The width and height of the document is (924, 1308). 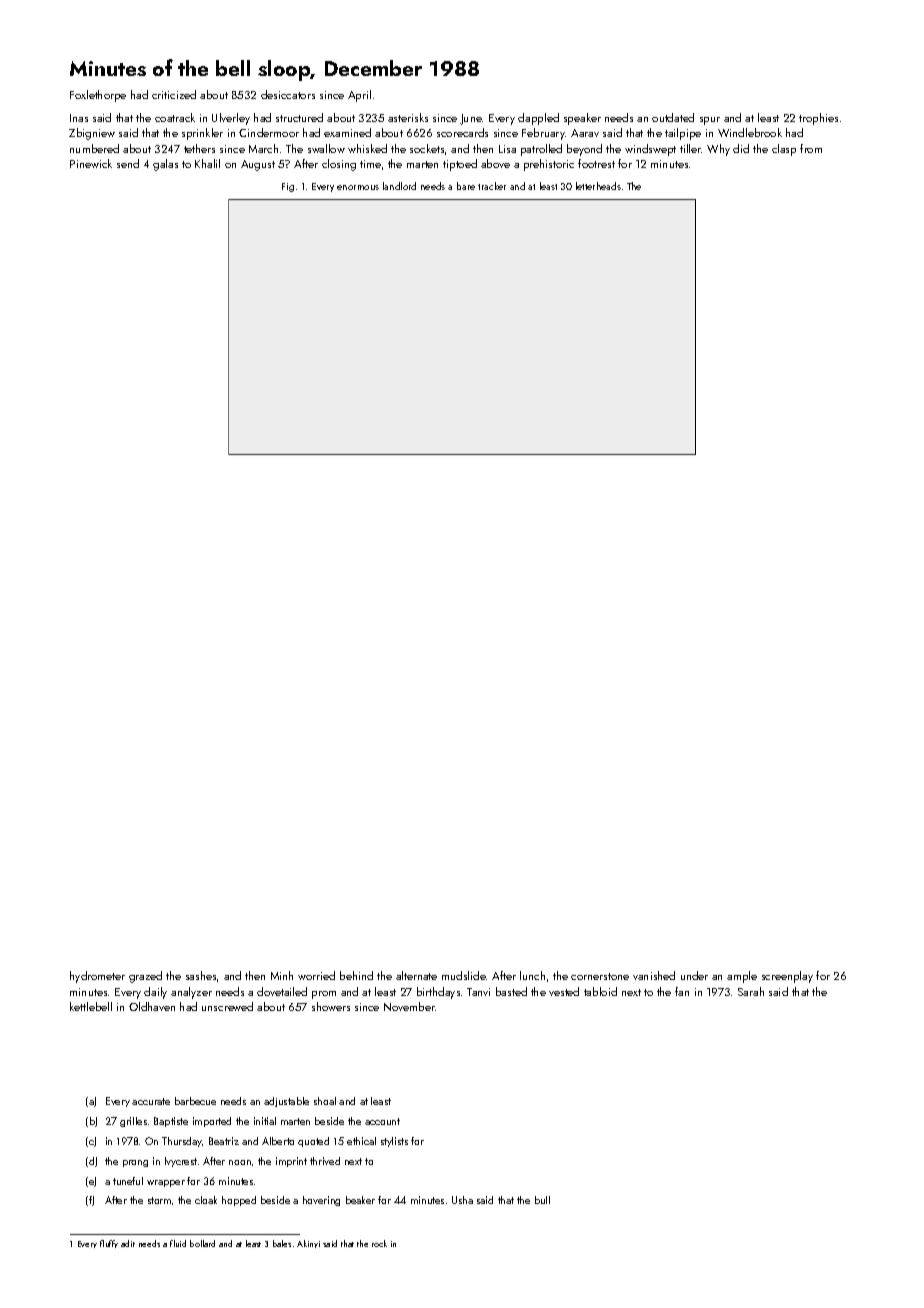 What do you see at coordinates (98, 96) in the document?
I see `Foxlethorpe` at bounding box center [98, 96].
